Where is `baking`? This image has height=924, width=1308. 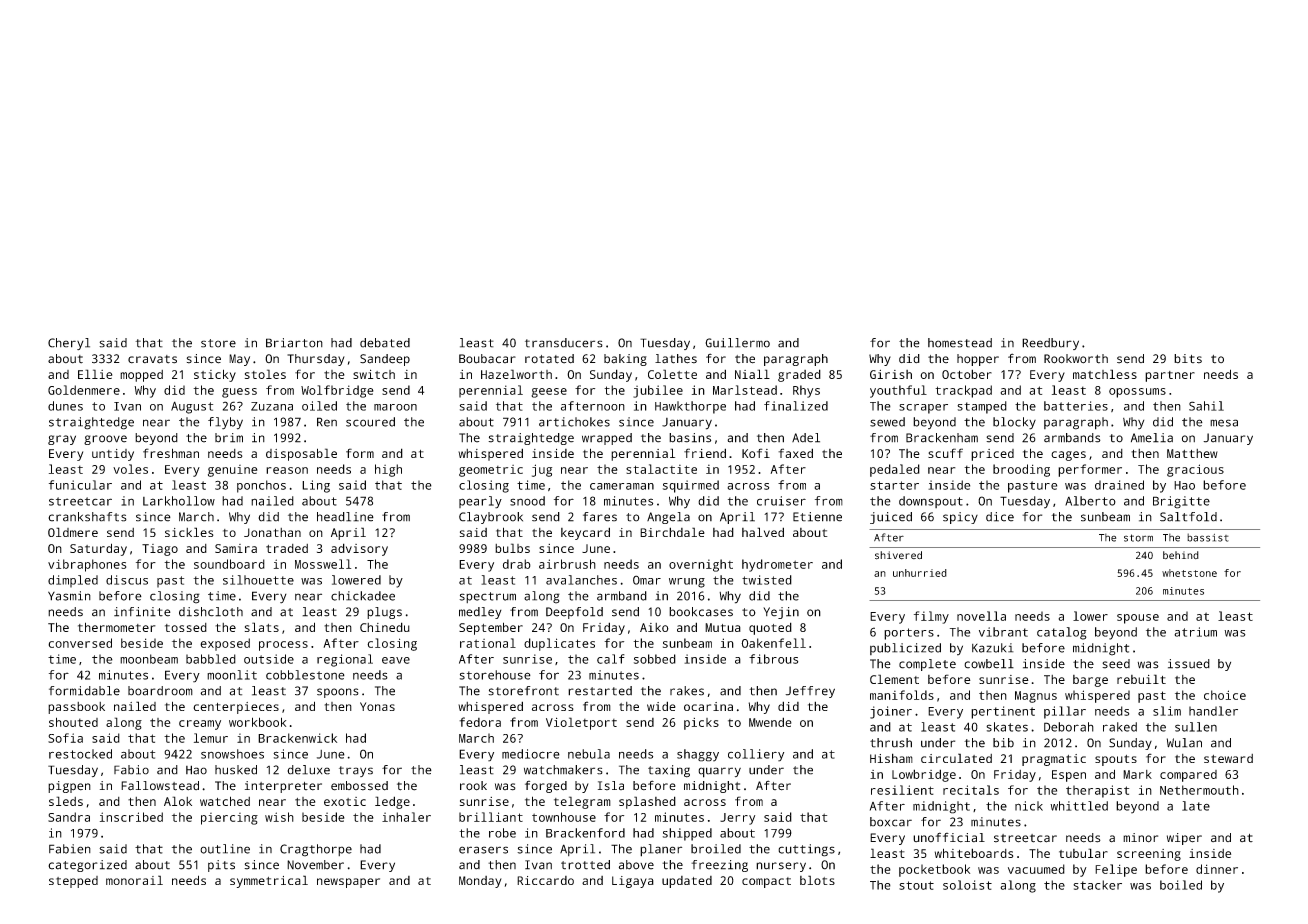
baking is located at coordinates (625, 360).
